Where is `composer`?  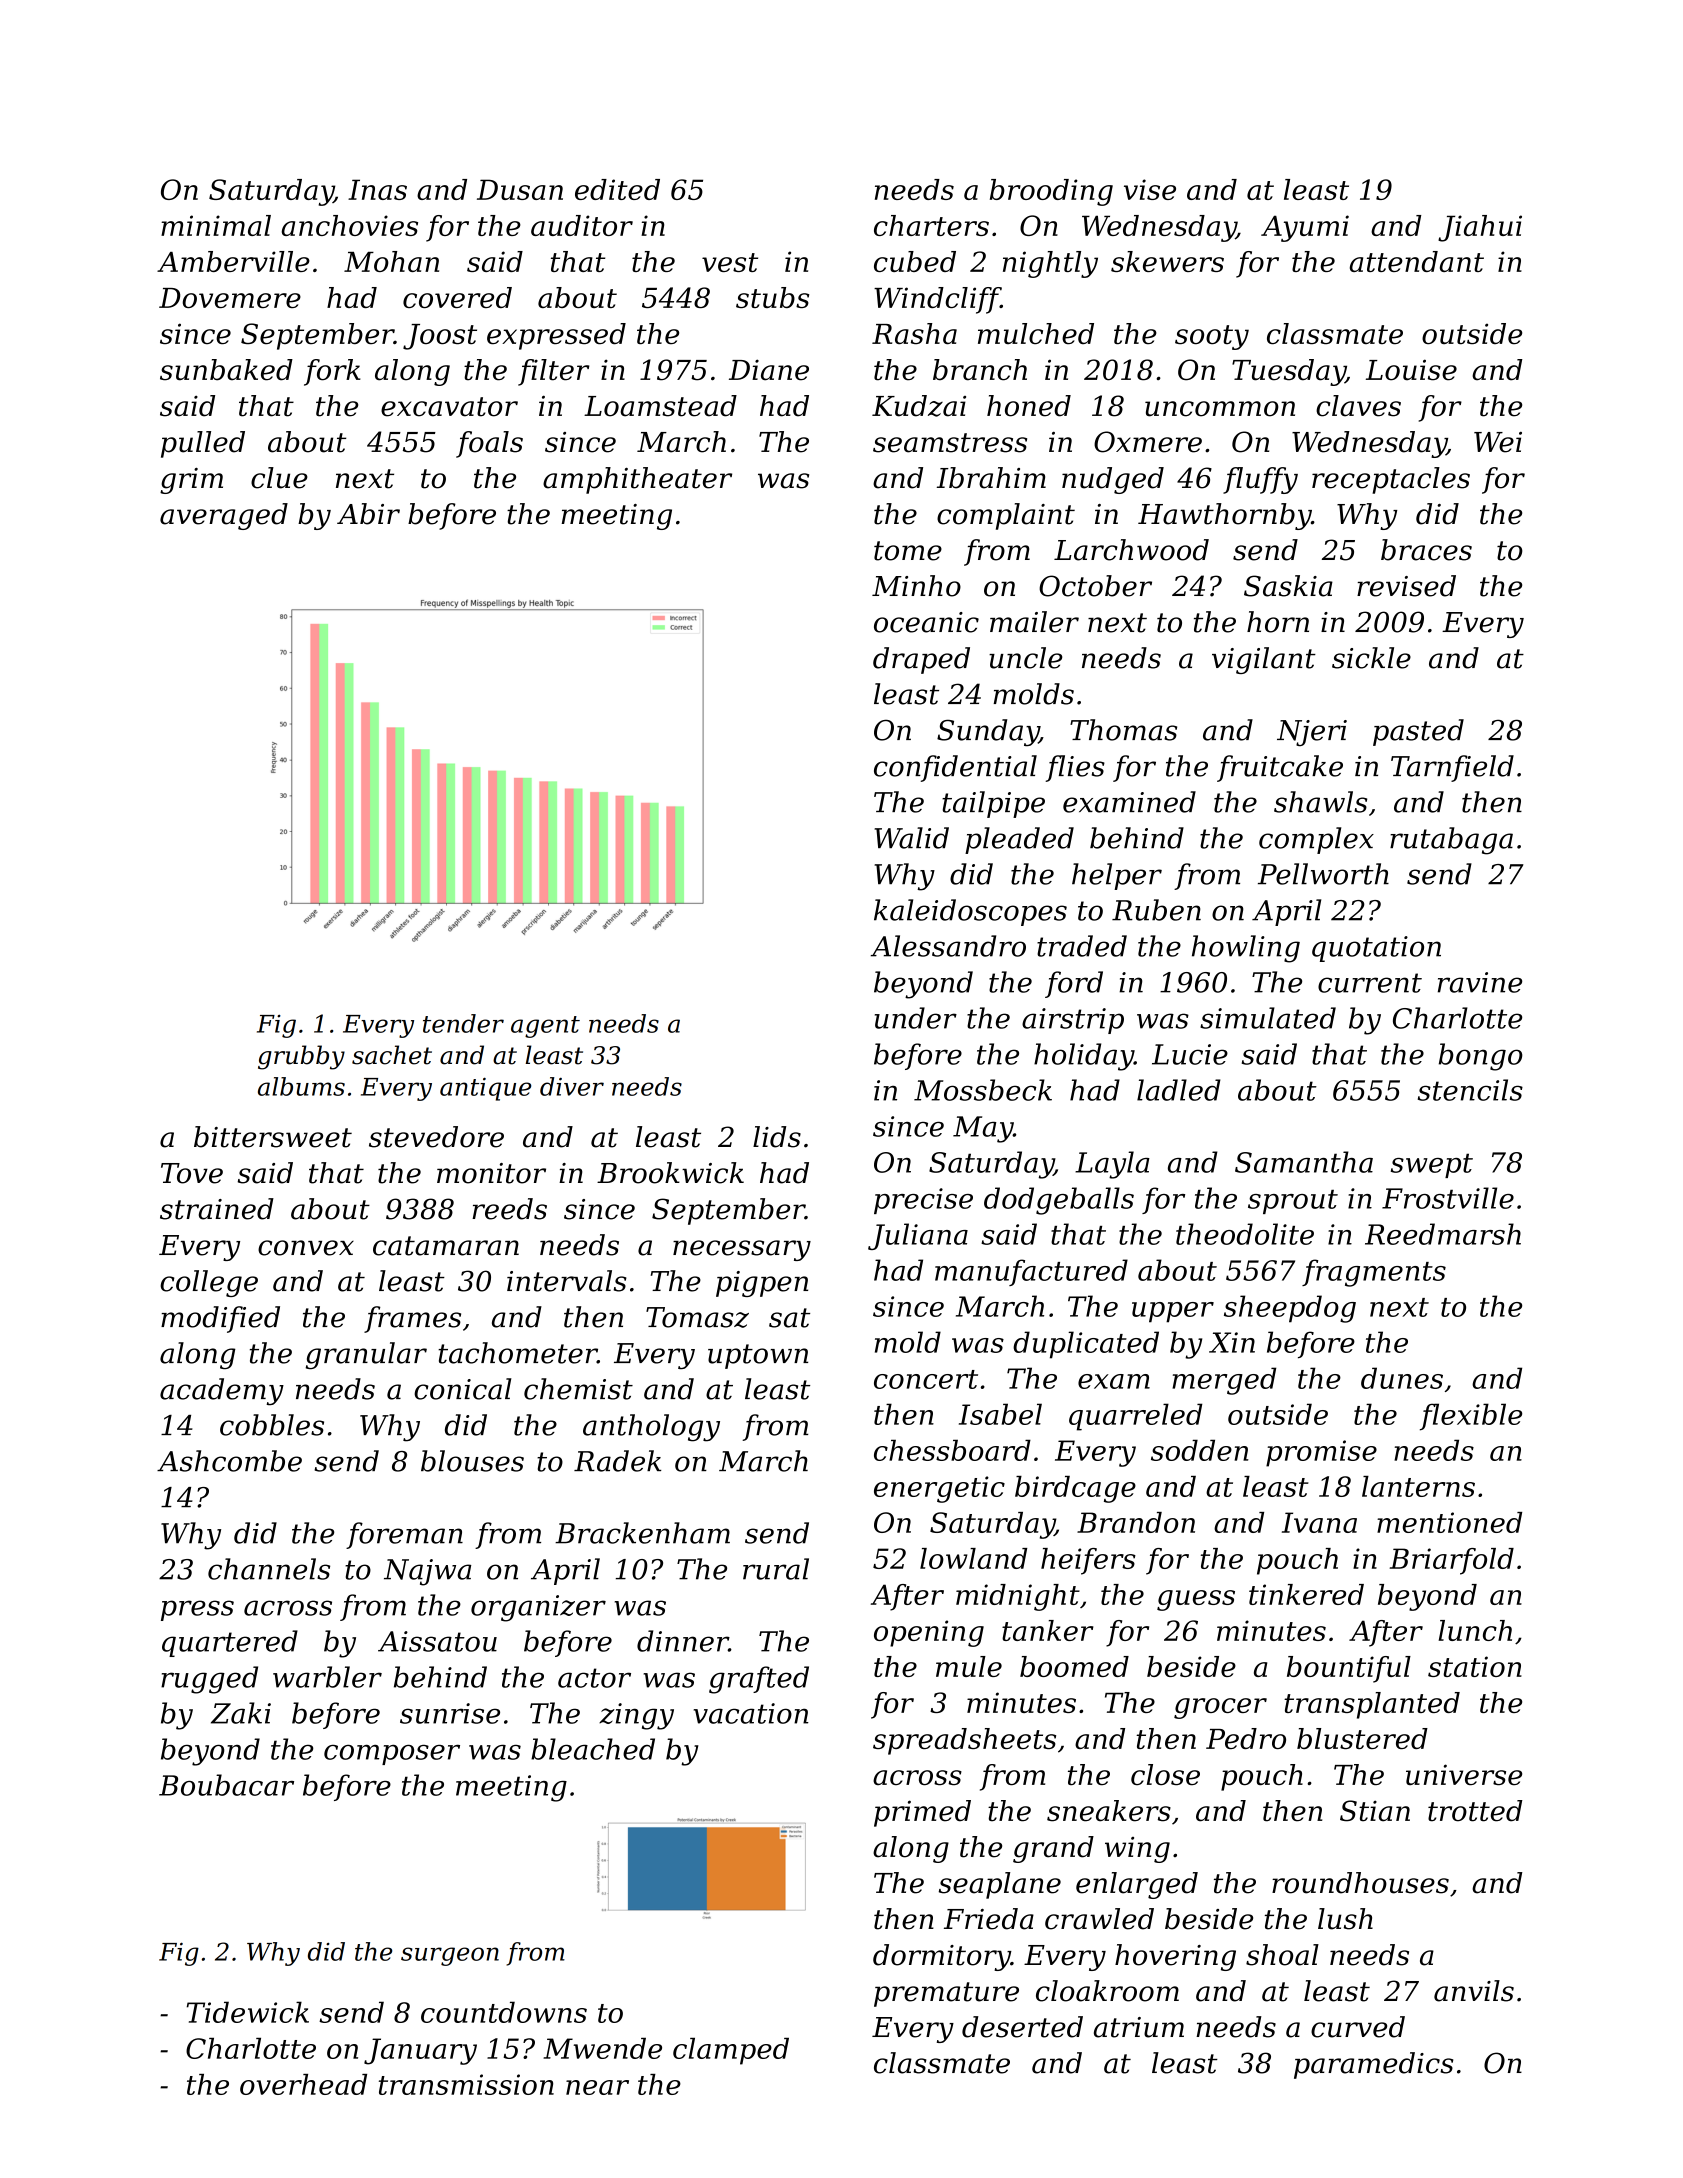
composer is located at coordinates (392, 1755).
